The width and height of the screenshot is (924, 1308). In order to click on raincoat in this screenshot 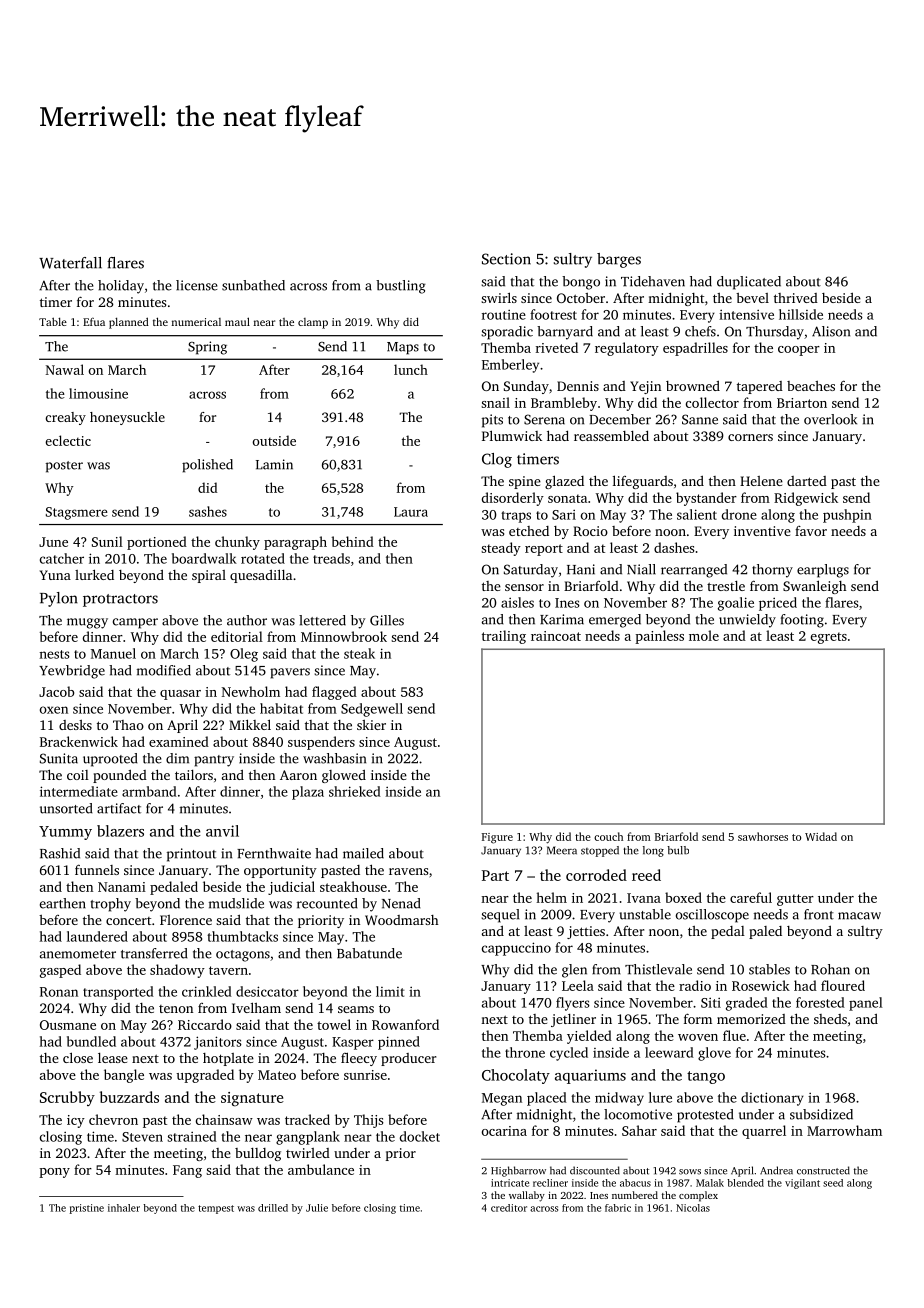, I will do `click(556, 636)`.
